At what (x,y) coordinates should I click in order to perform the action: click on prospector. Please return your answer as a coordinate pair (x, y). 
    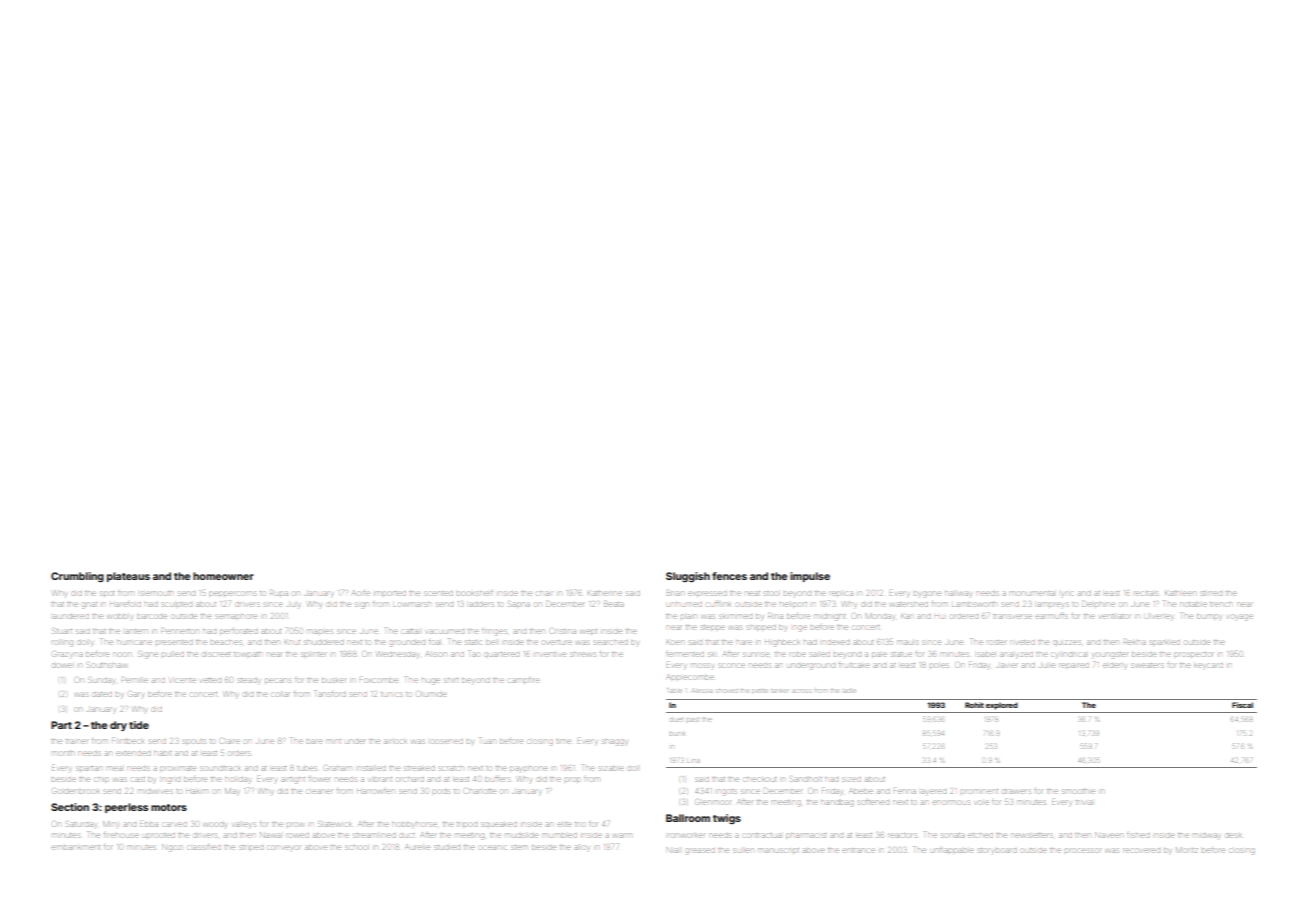
    Looking at the image, I should click on (1193, 654).
